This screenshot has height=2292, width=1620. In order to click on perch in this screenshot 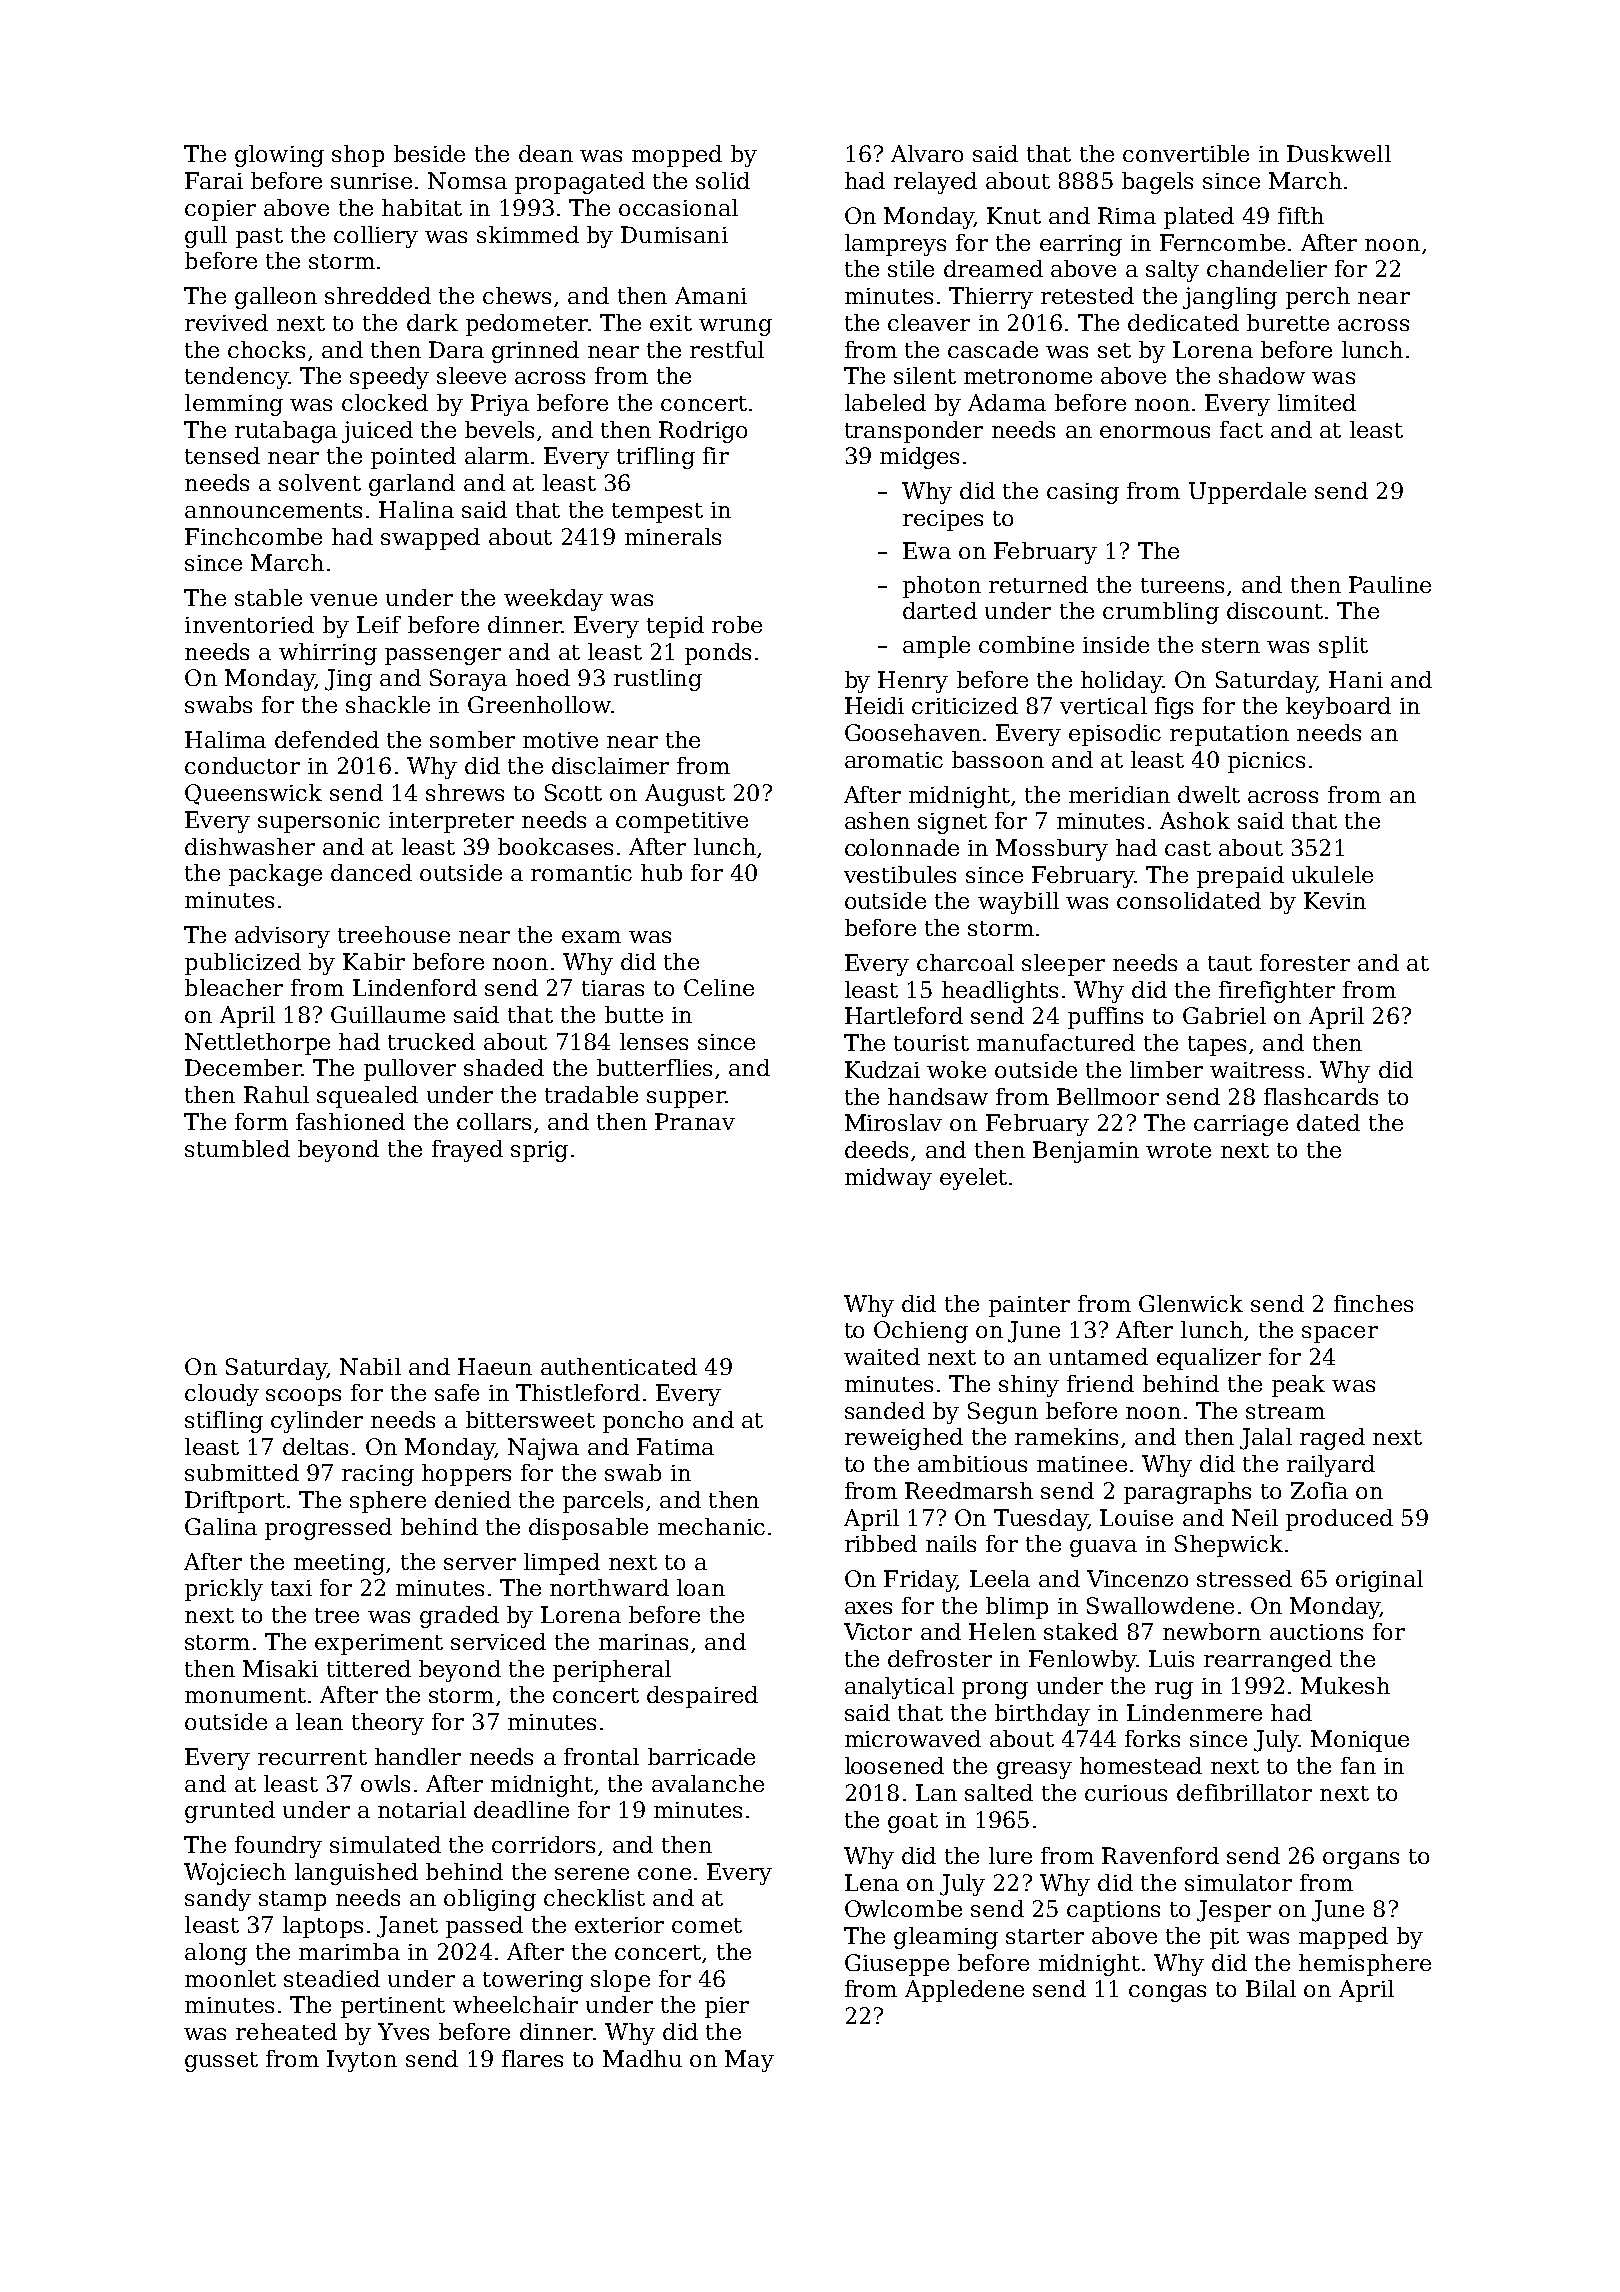, I will do `click(1318, 298)`.
